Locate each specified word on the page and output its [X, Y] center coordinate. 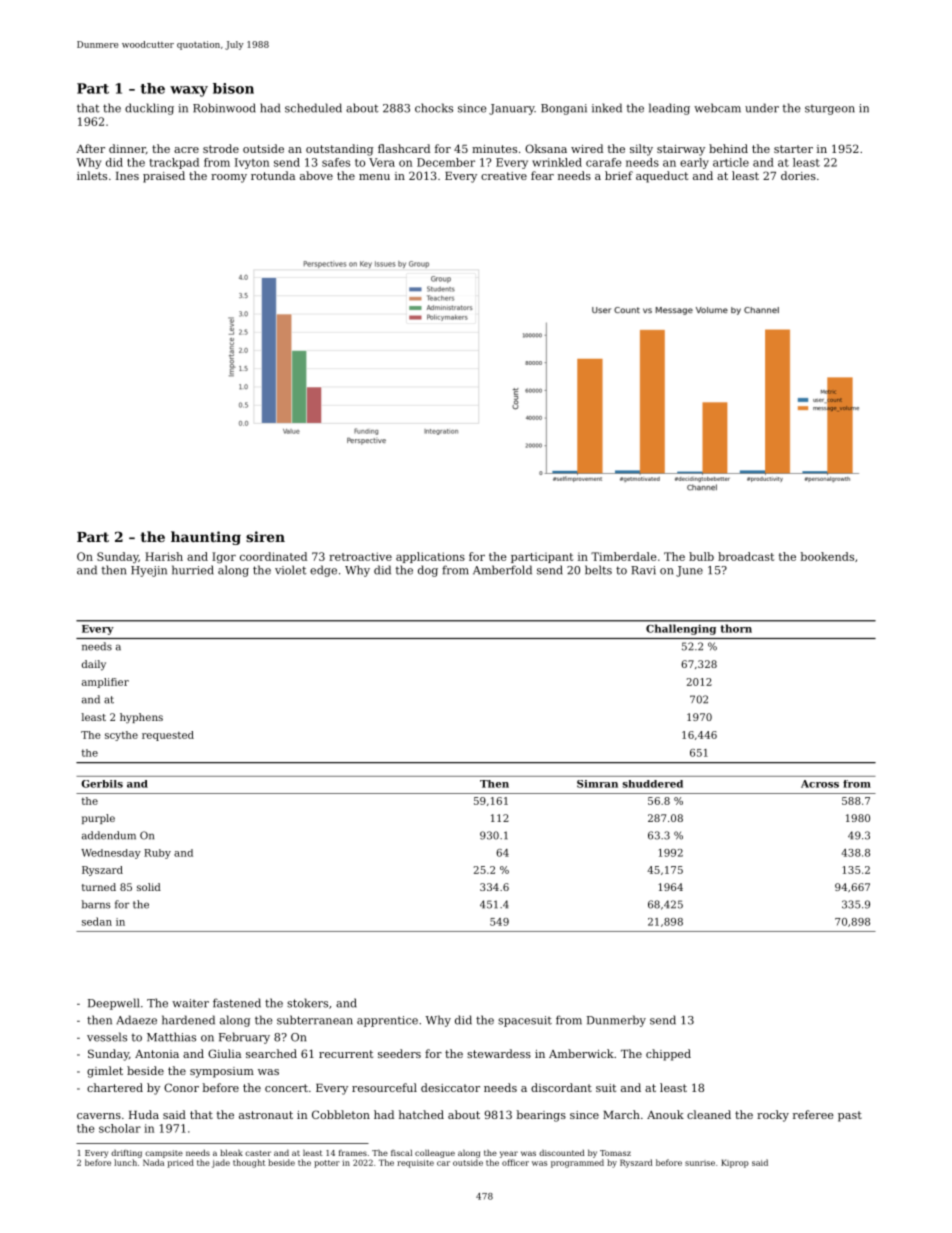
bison [233, 88]
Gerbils [102, 784]
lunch [125, 1162]
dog [428, 571]
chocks [434, 108]
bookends [827, 556]
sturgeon [830, 110]
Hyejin [149, 571]
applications [430, 557]
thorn [736, 628]
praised [164, 177]
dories [798, 175]
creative [504, 176]
